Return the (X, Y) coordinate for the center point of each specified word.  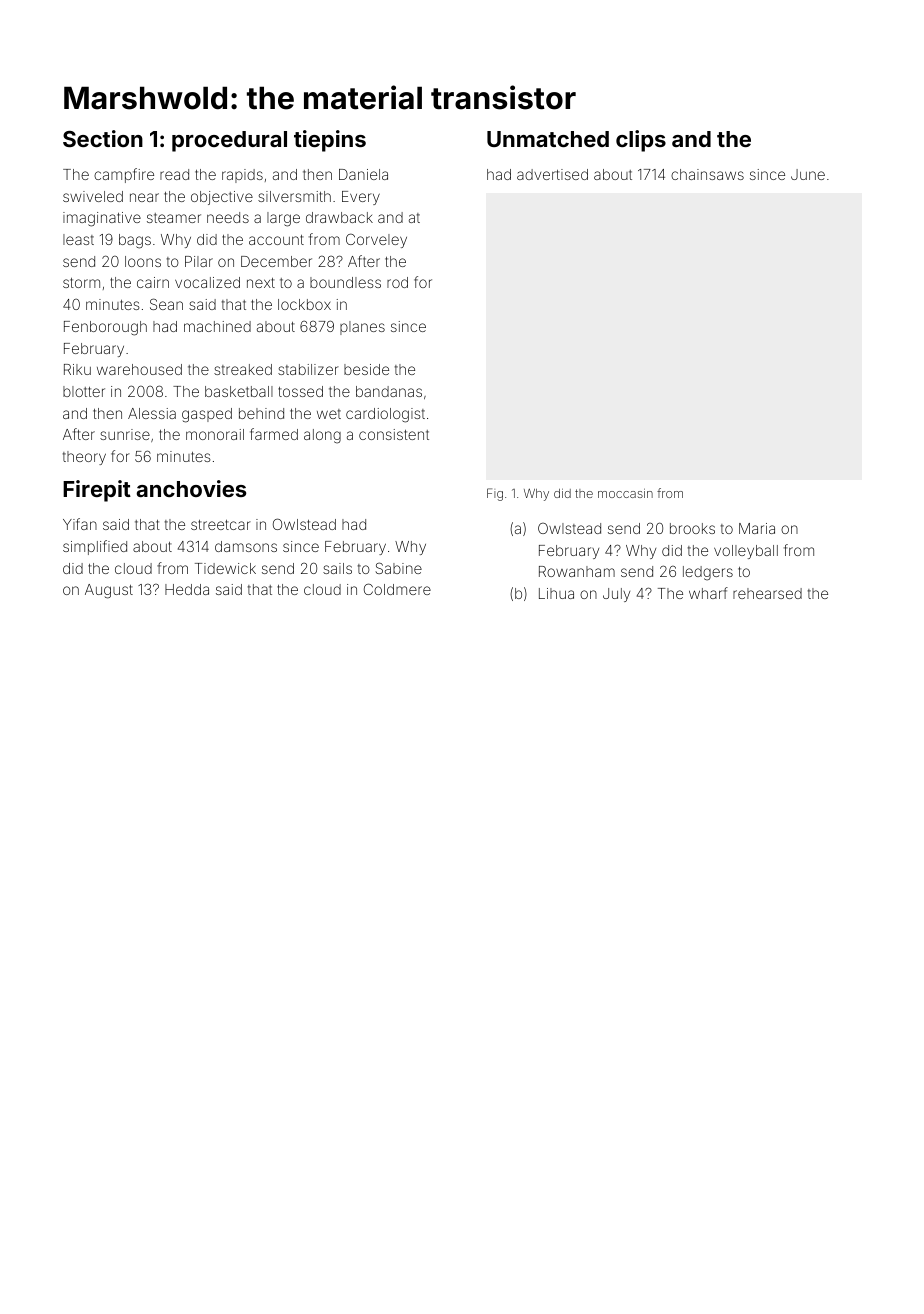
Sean (166, 304)
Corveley (376, 240)
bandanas (389, 391)
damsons (246, 546)
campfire (124, 175)
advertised (552, 174)
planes (362, 328)
